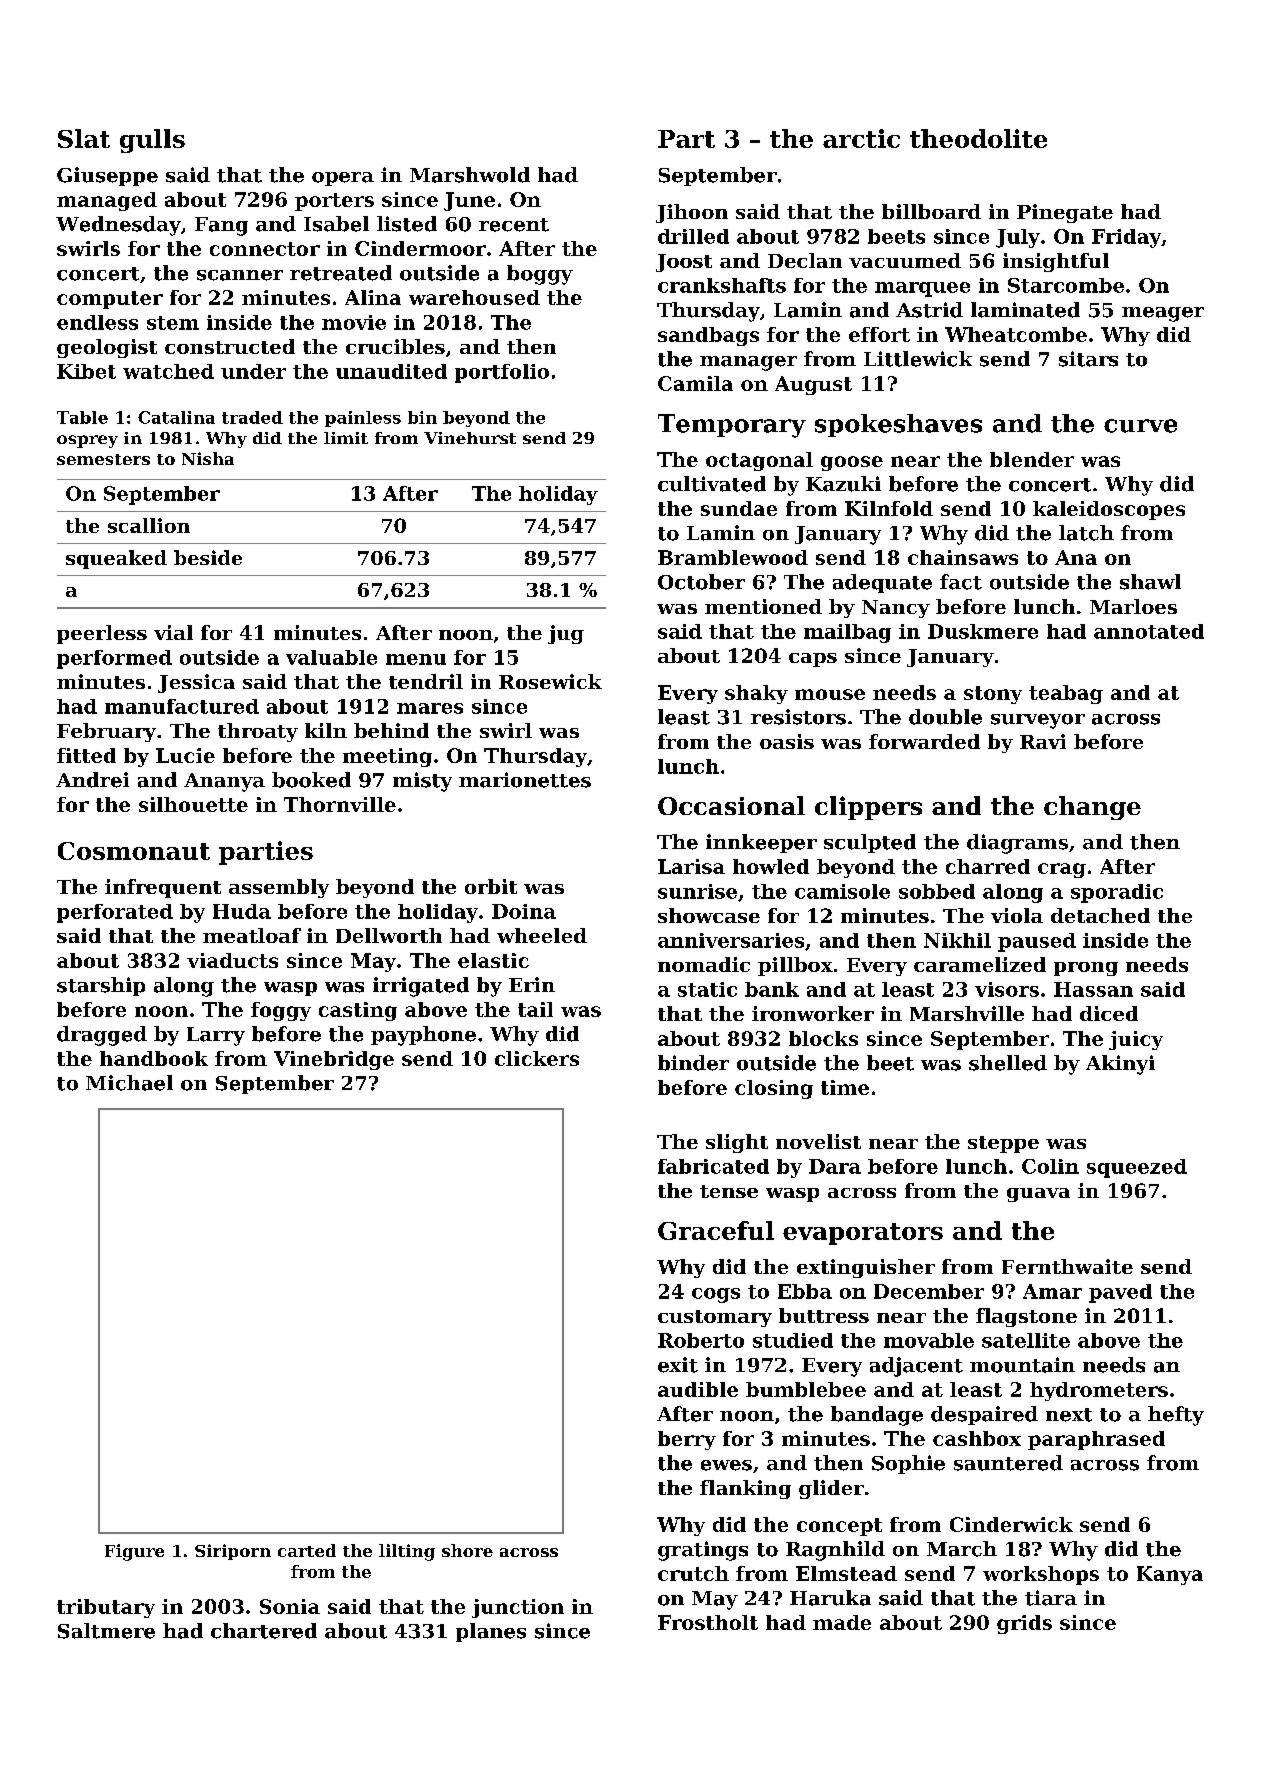  I want to click on Lucie, so click(185, 755).
